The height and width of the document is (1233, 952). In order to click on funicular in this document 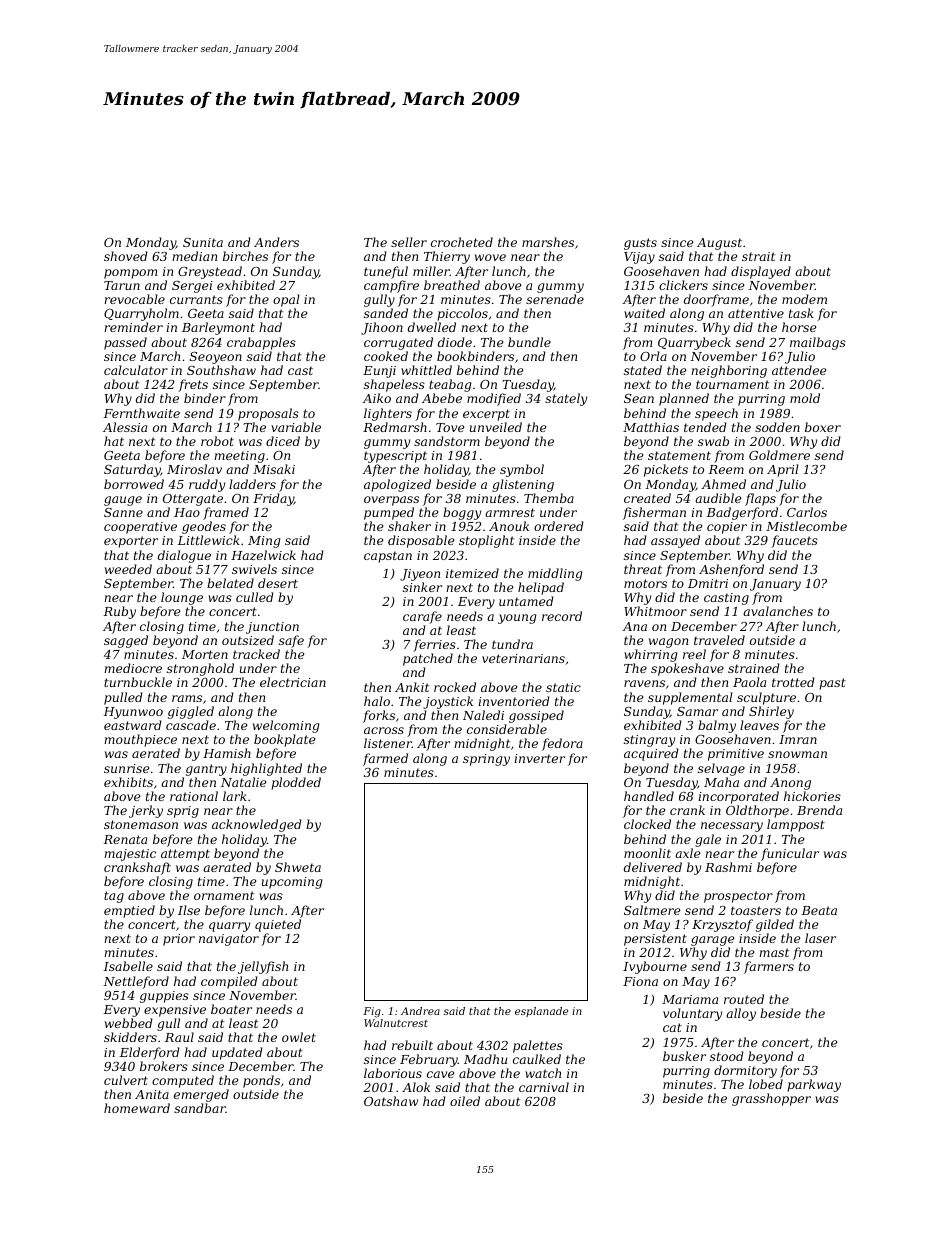, I will do `click(790, 854)`.
